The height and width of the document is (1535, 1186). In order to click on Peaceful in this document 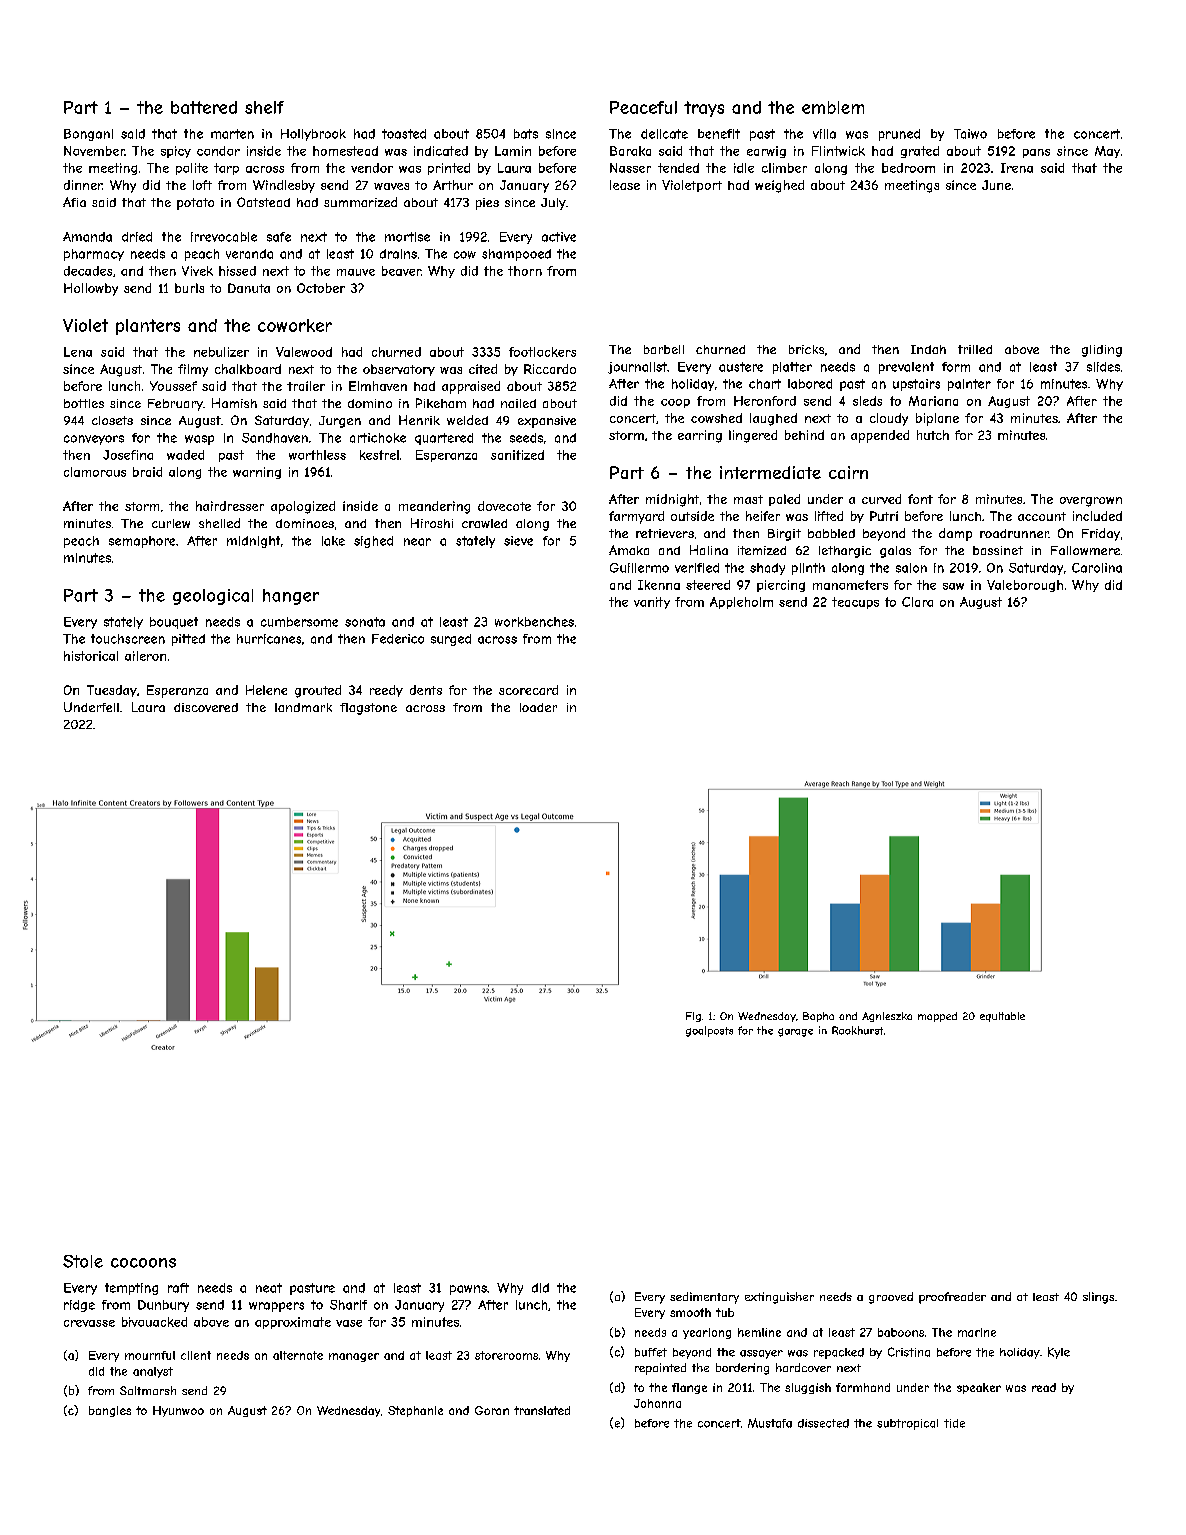, I will do `click(643, 107)`.
